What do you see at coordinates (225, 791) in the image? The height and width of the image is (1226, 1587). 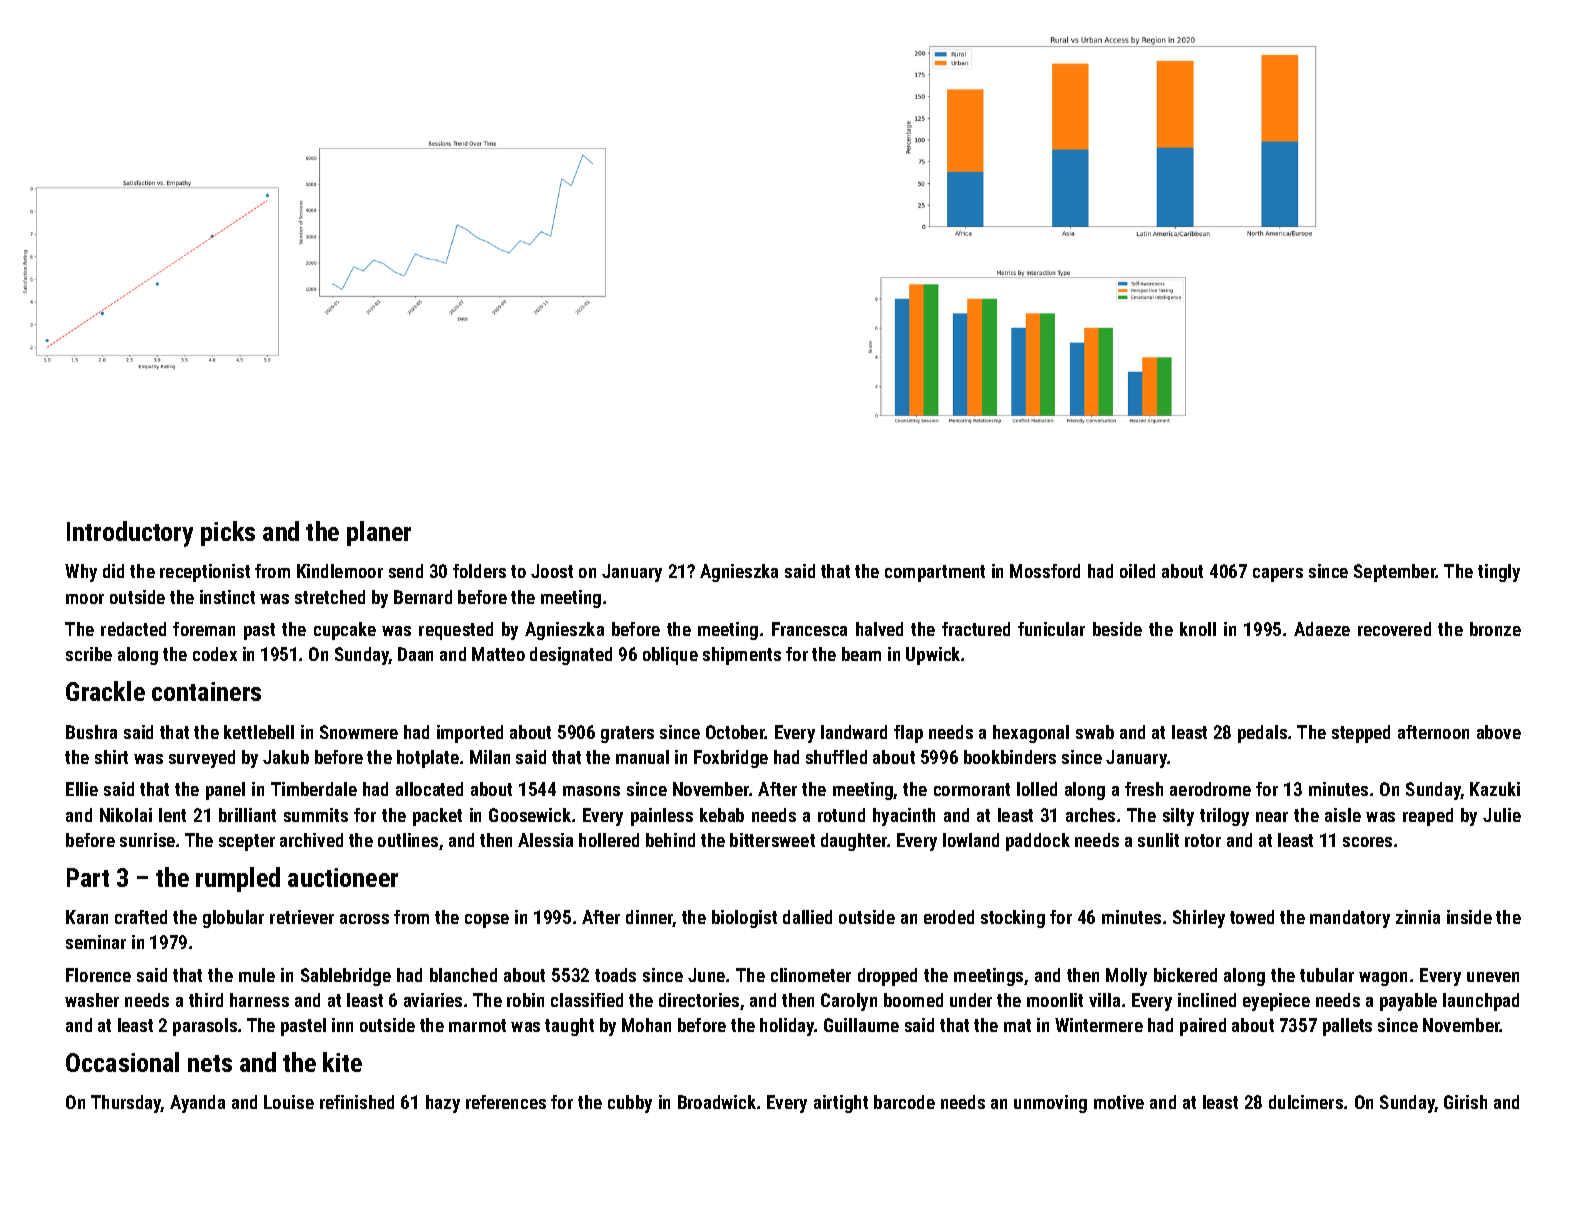 I see `panel` at bounding box center [225, 791].
